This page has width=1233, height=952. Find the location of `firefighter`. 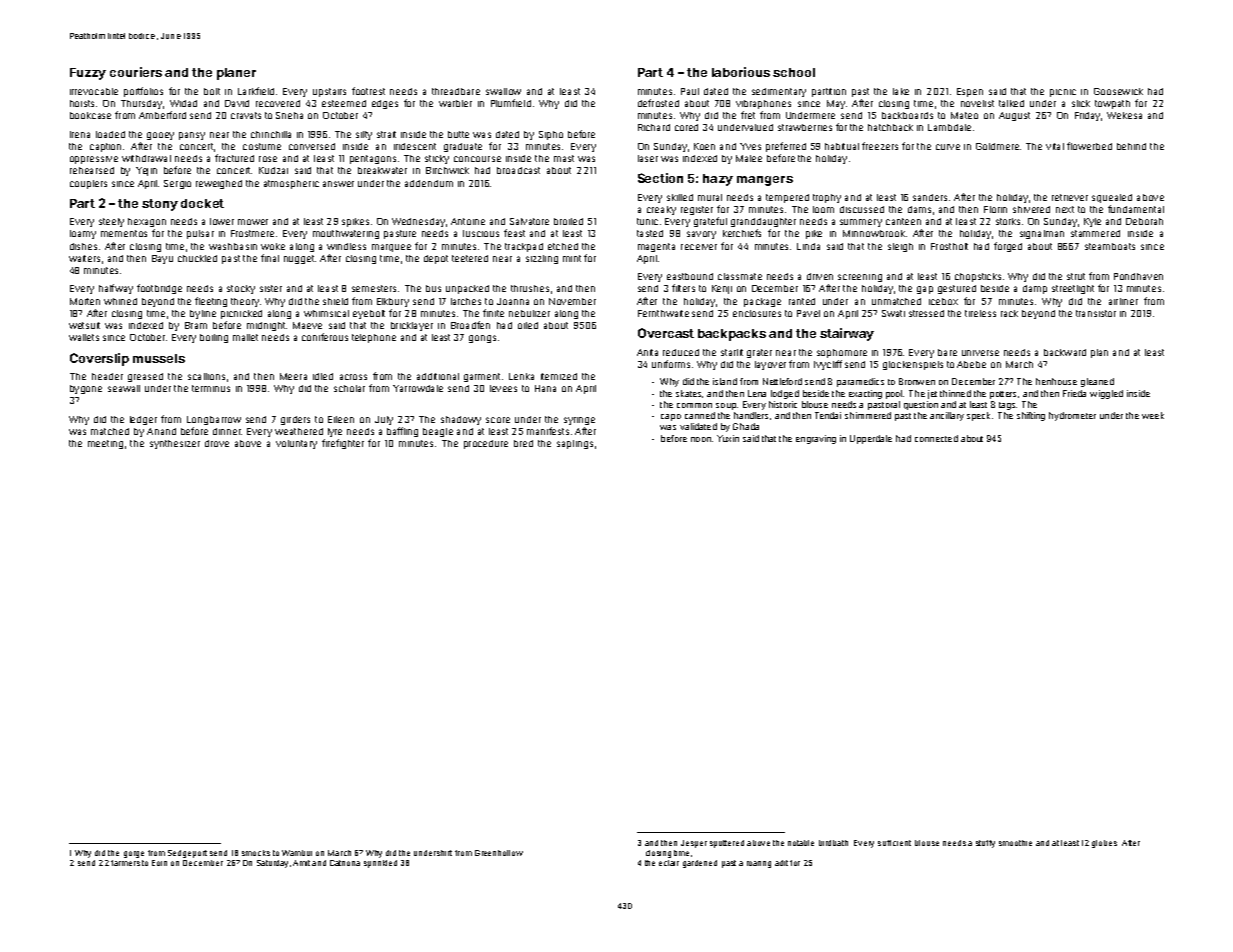

firefighter is located at coordinates (343, 444).
